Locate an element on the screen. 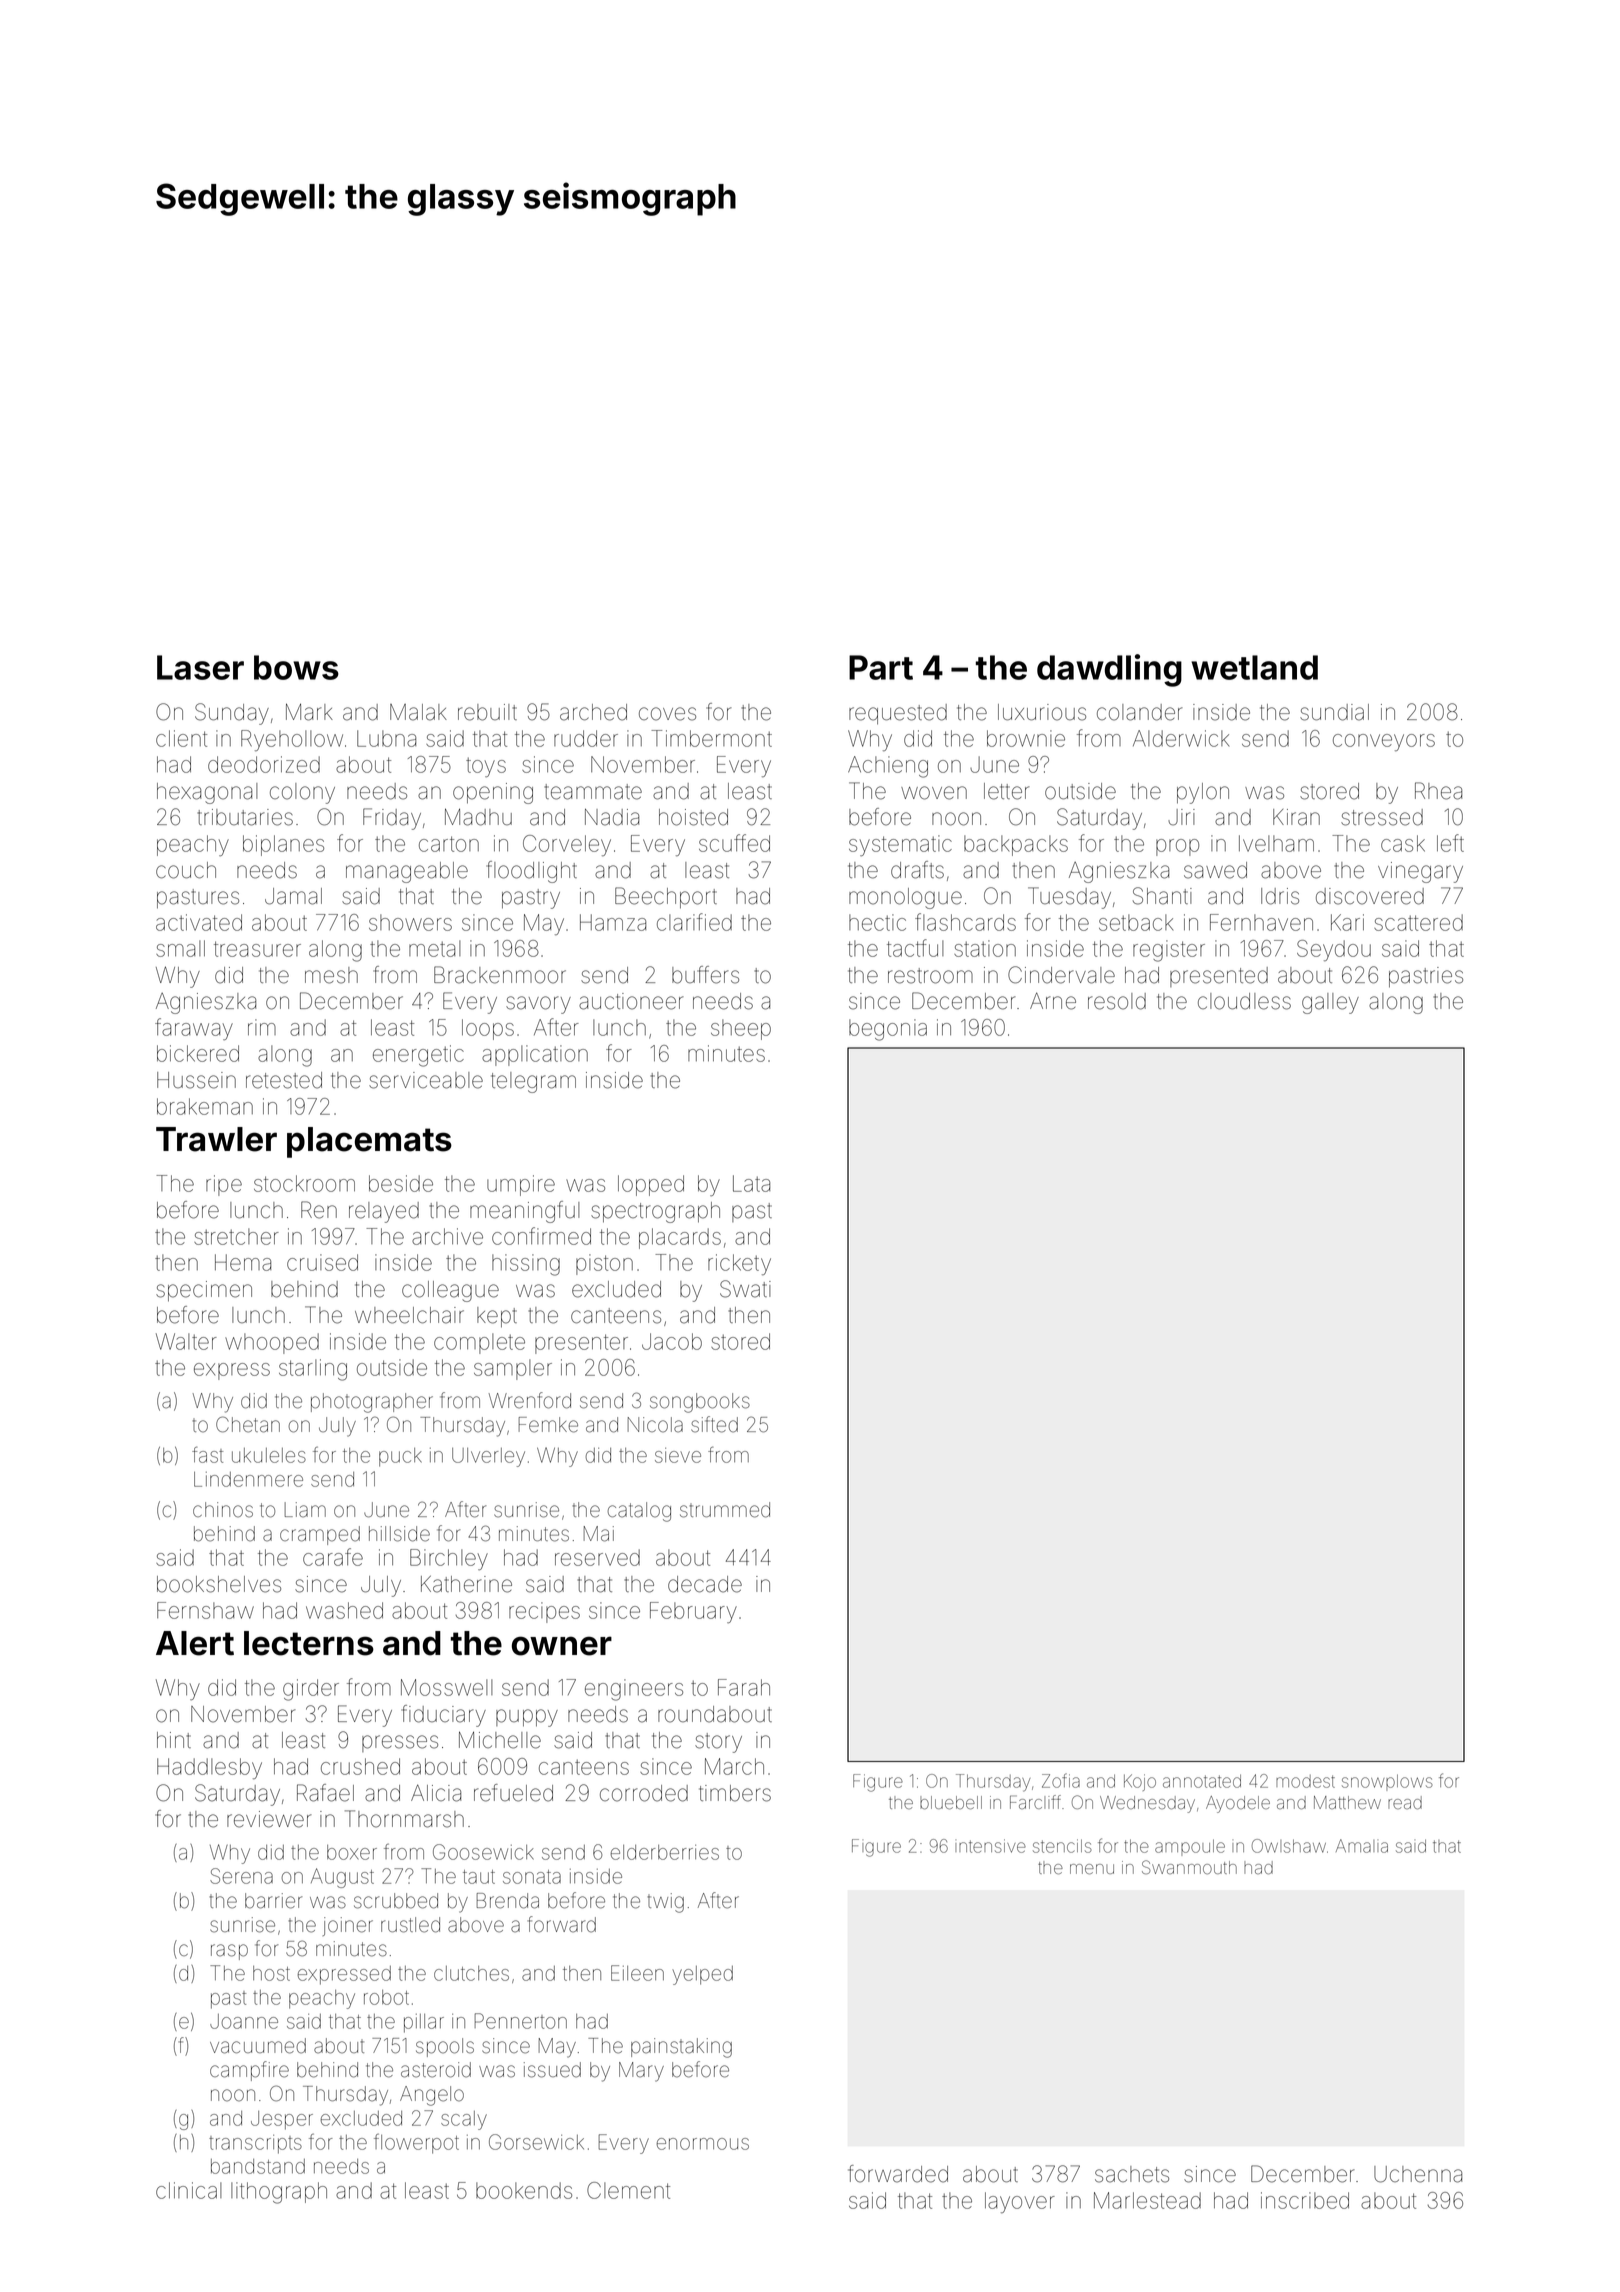 The image size is (1620, 2292). prop is located at coordinates (1177, 847).
